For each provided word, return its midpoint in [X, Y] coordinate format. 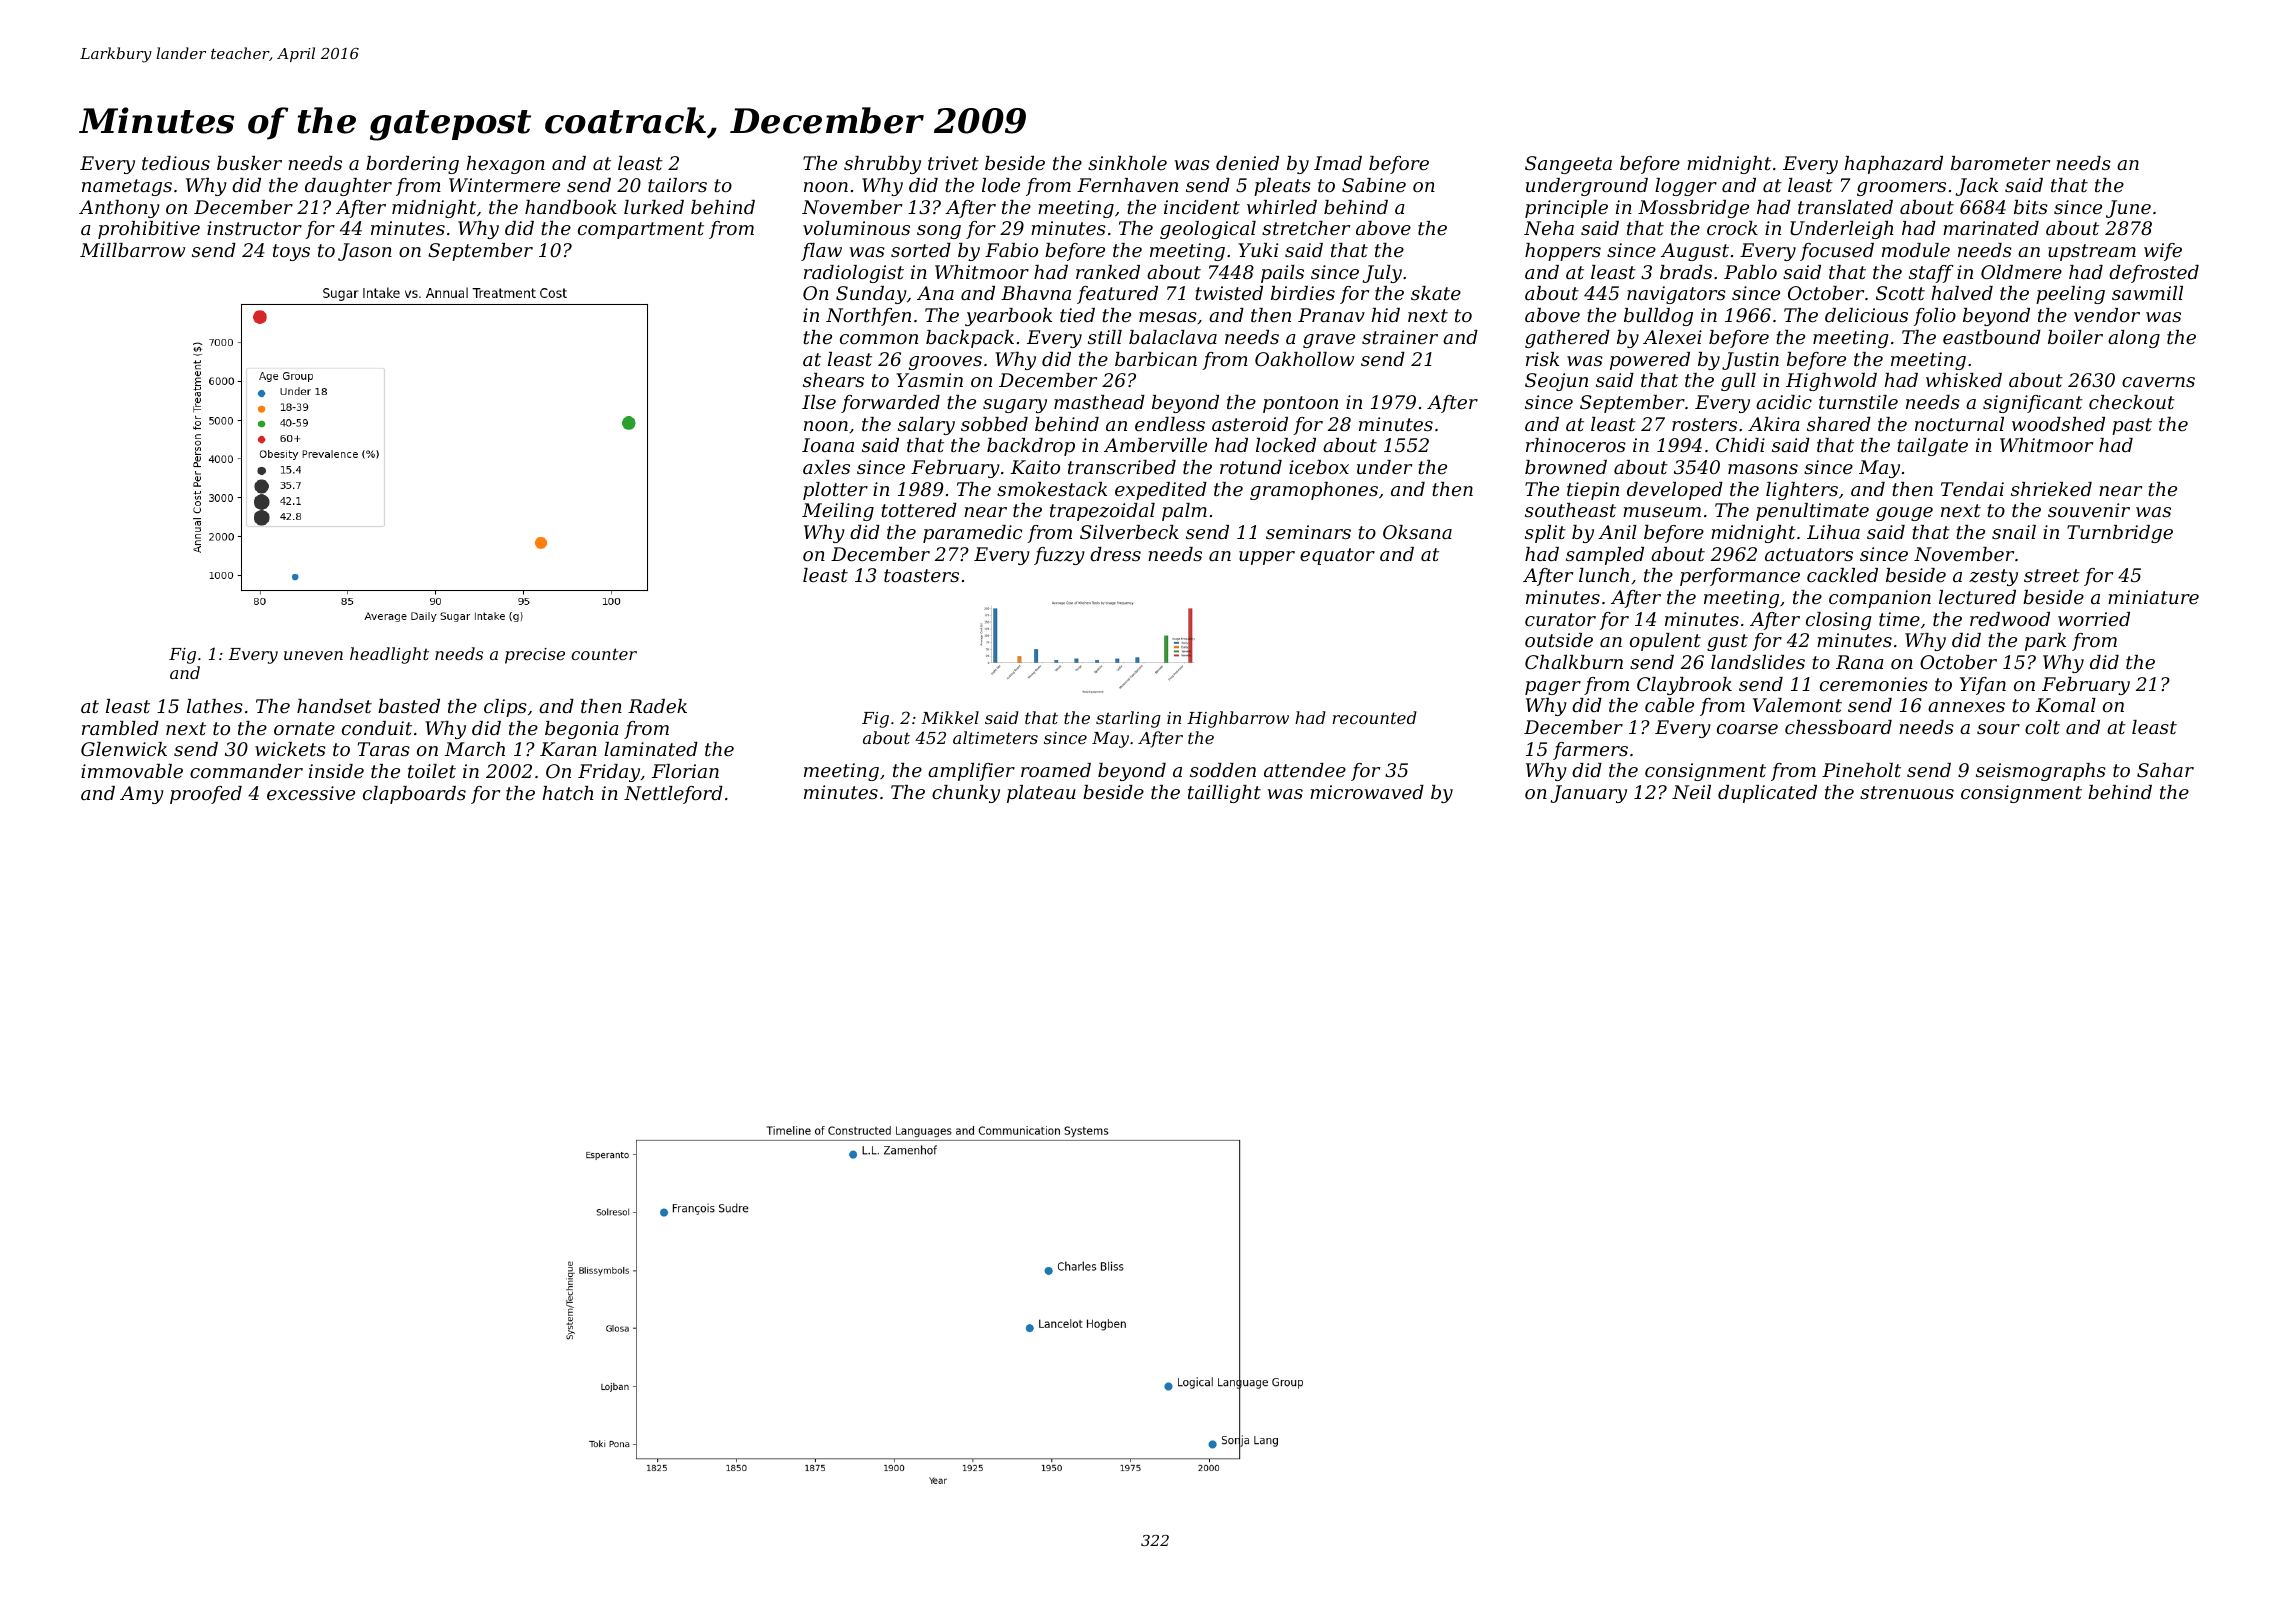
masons [1763, 469]
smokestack [1052, 489]
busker [249, 163]
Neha [1549, 228]
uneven [313, 655]
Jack [1977, 187]
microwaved [1367, 792]
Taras [384, 749]
